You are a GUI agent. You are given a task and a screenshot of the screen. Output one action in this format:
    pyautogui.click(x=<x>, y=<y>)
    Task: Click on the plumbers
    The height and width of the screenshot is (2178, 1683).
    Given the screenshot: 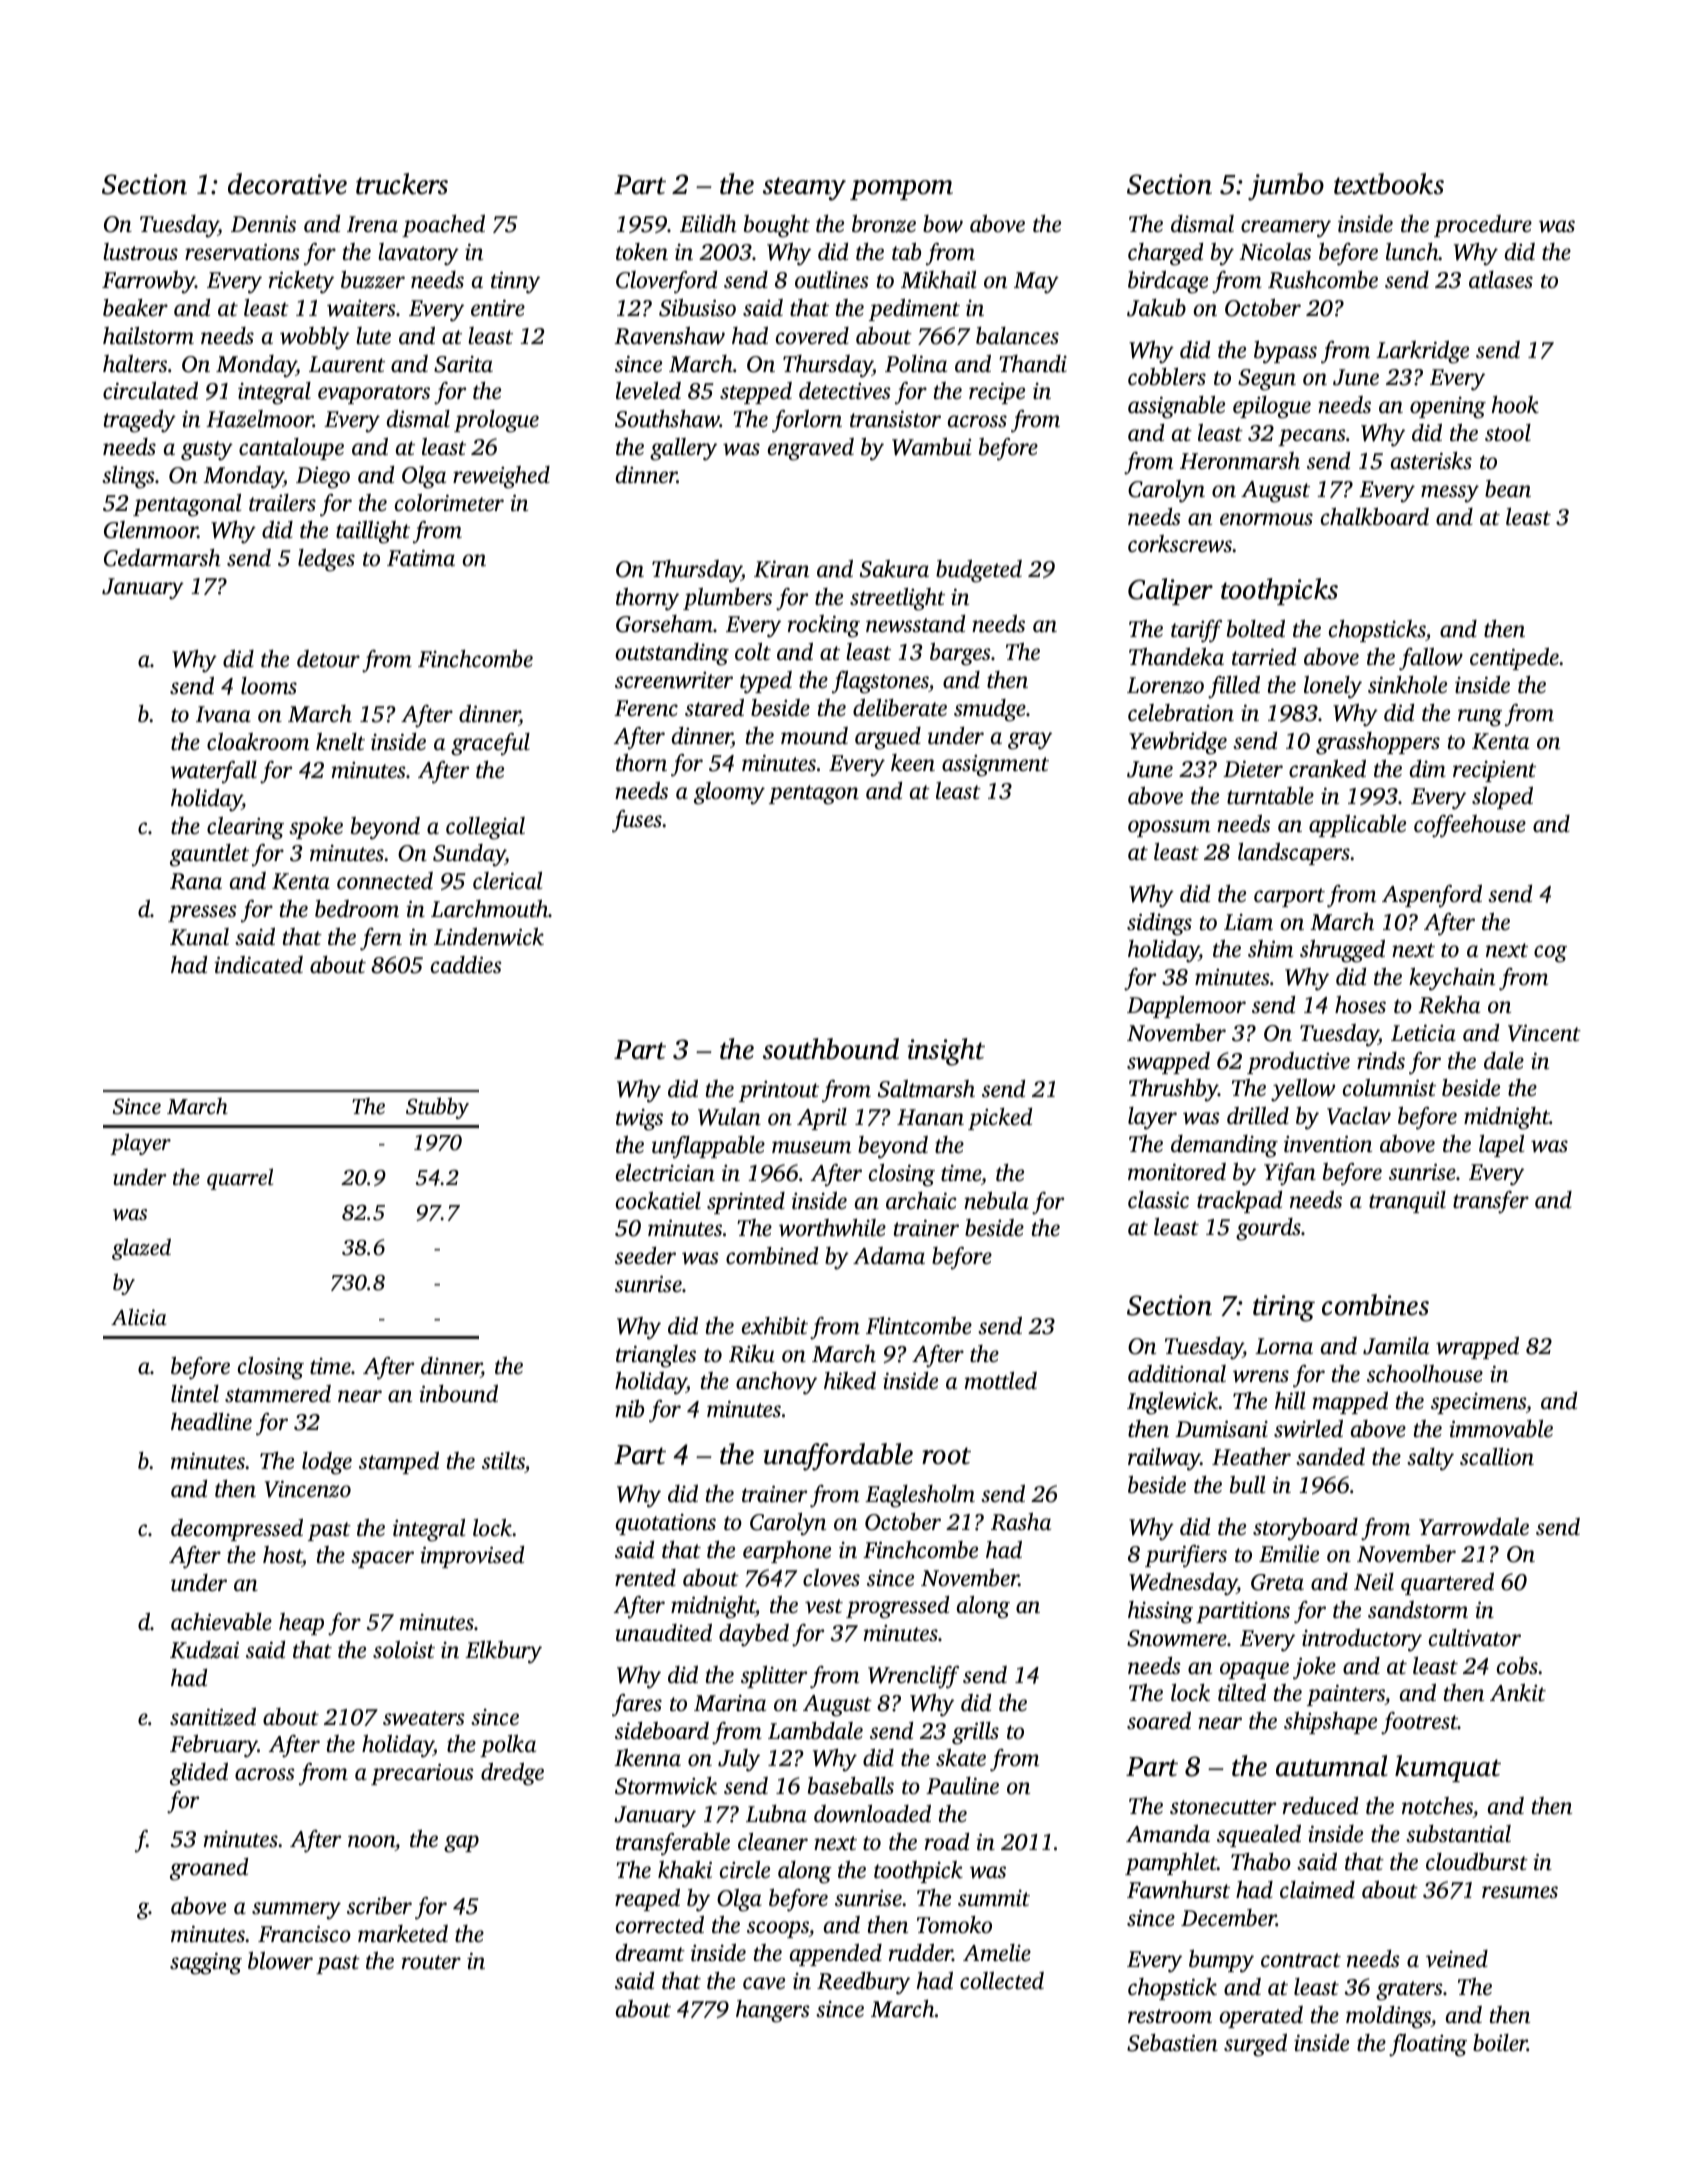 What is the action you would take?
    pyautogui.click(x=727, y=599)
